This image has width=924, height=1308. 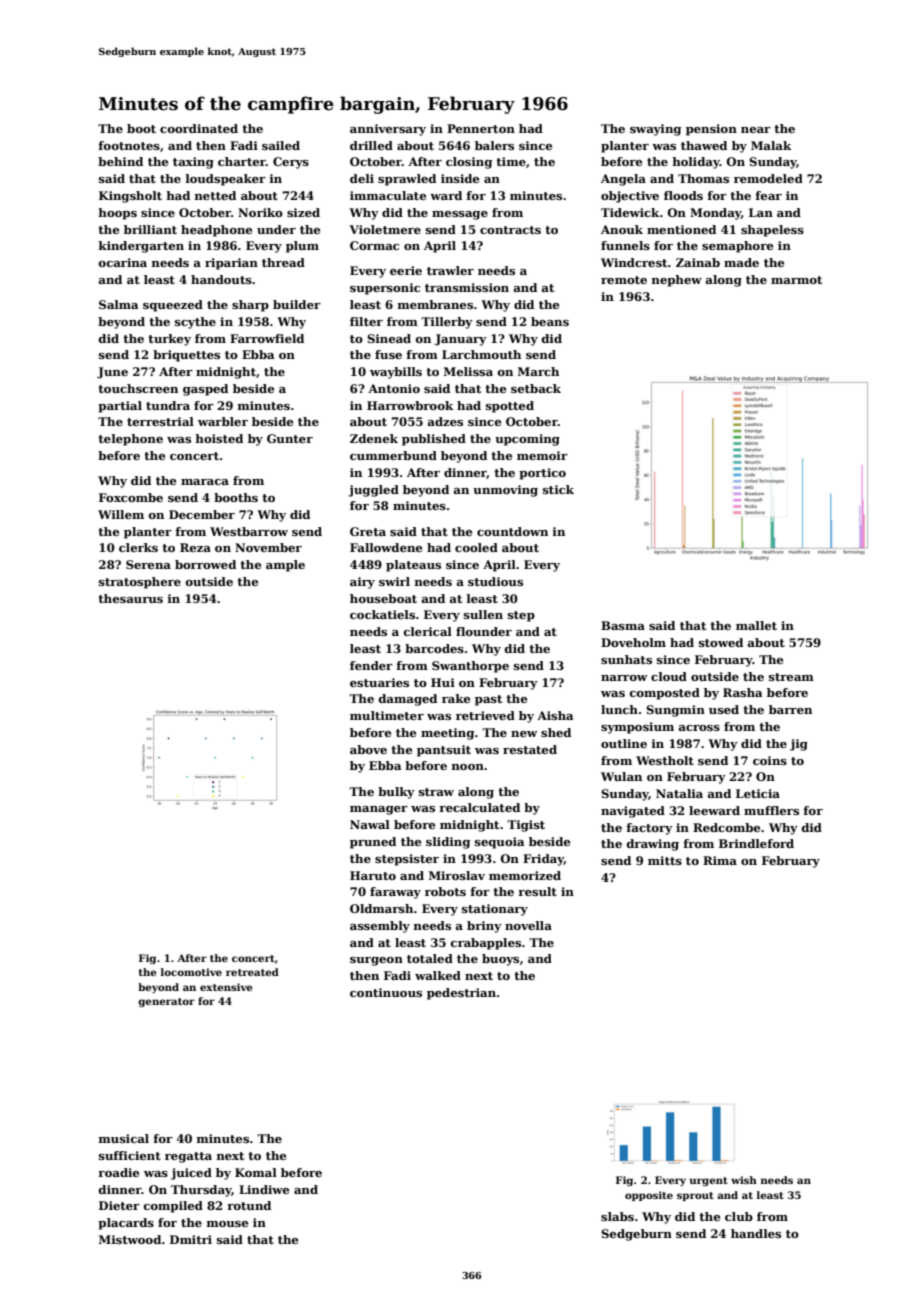 What do you see at coordinates (467, 287) in the image?
I see `transmission` at bounding box center [467, 287].
